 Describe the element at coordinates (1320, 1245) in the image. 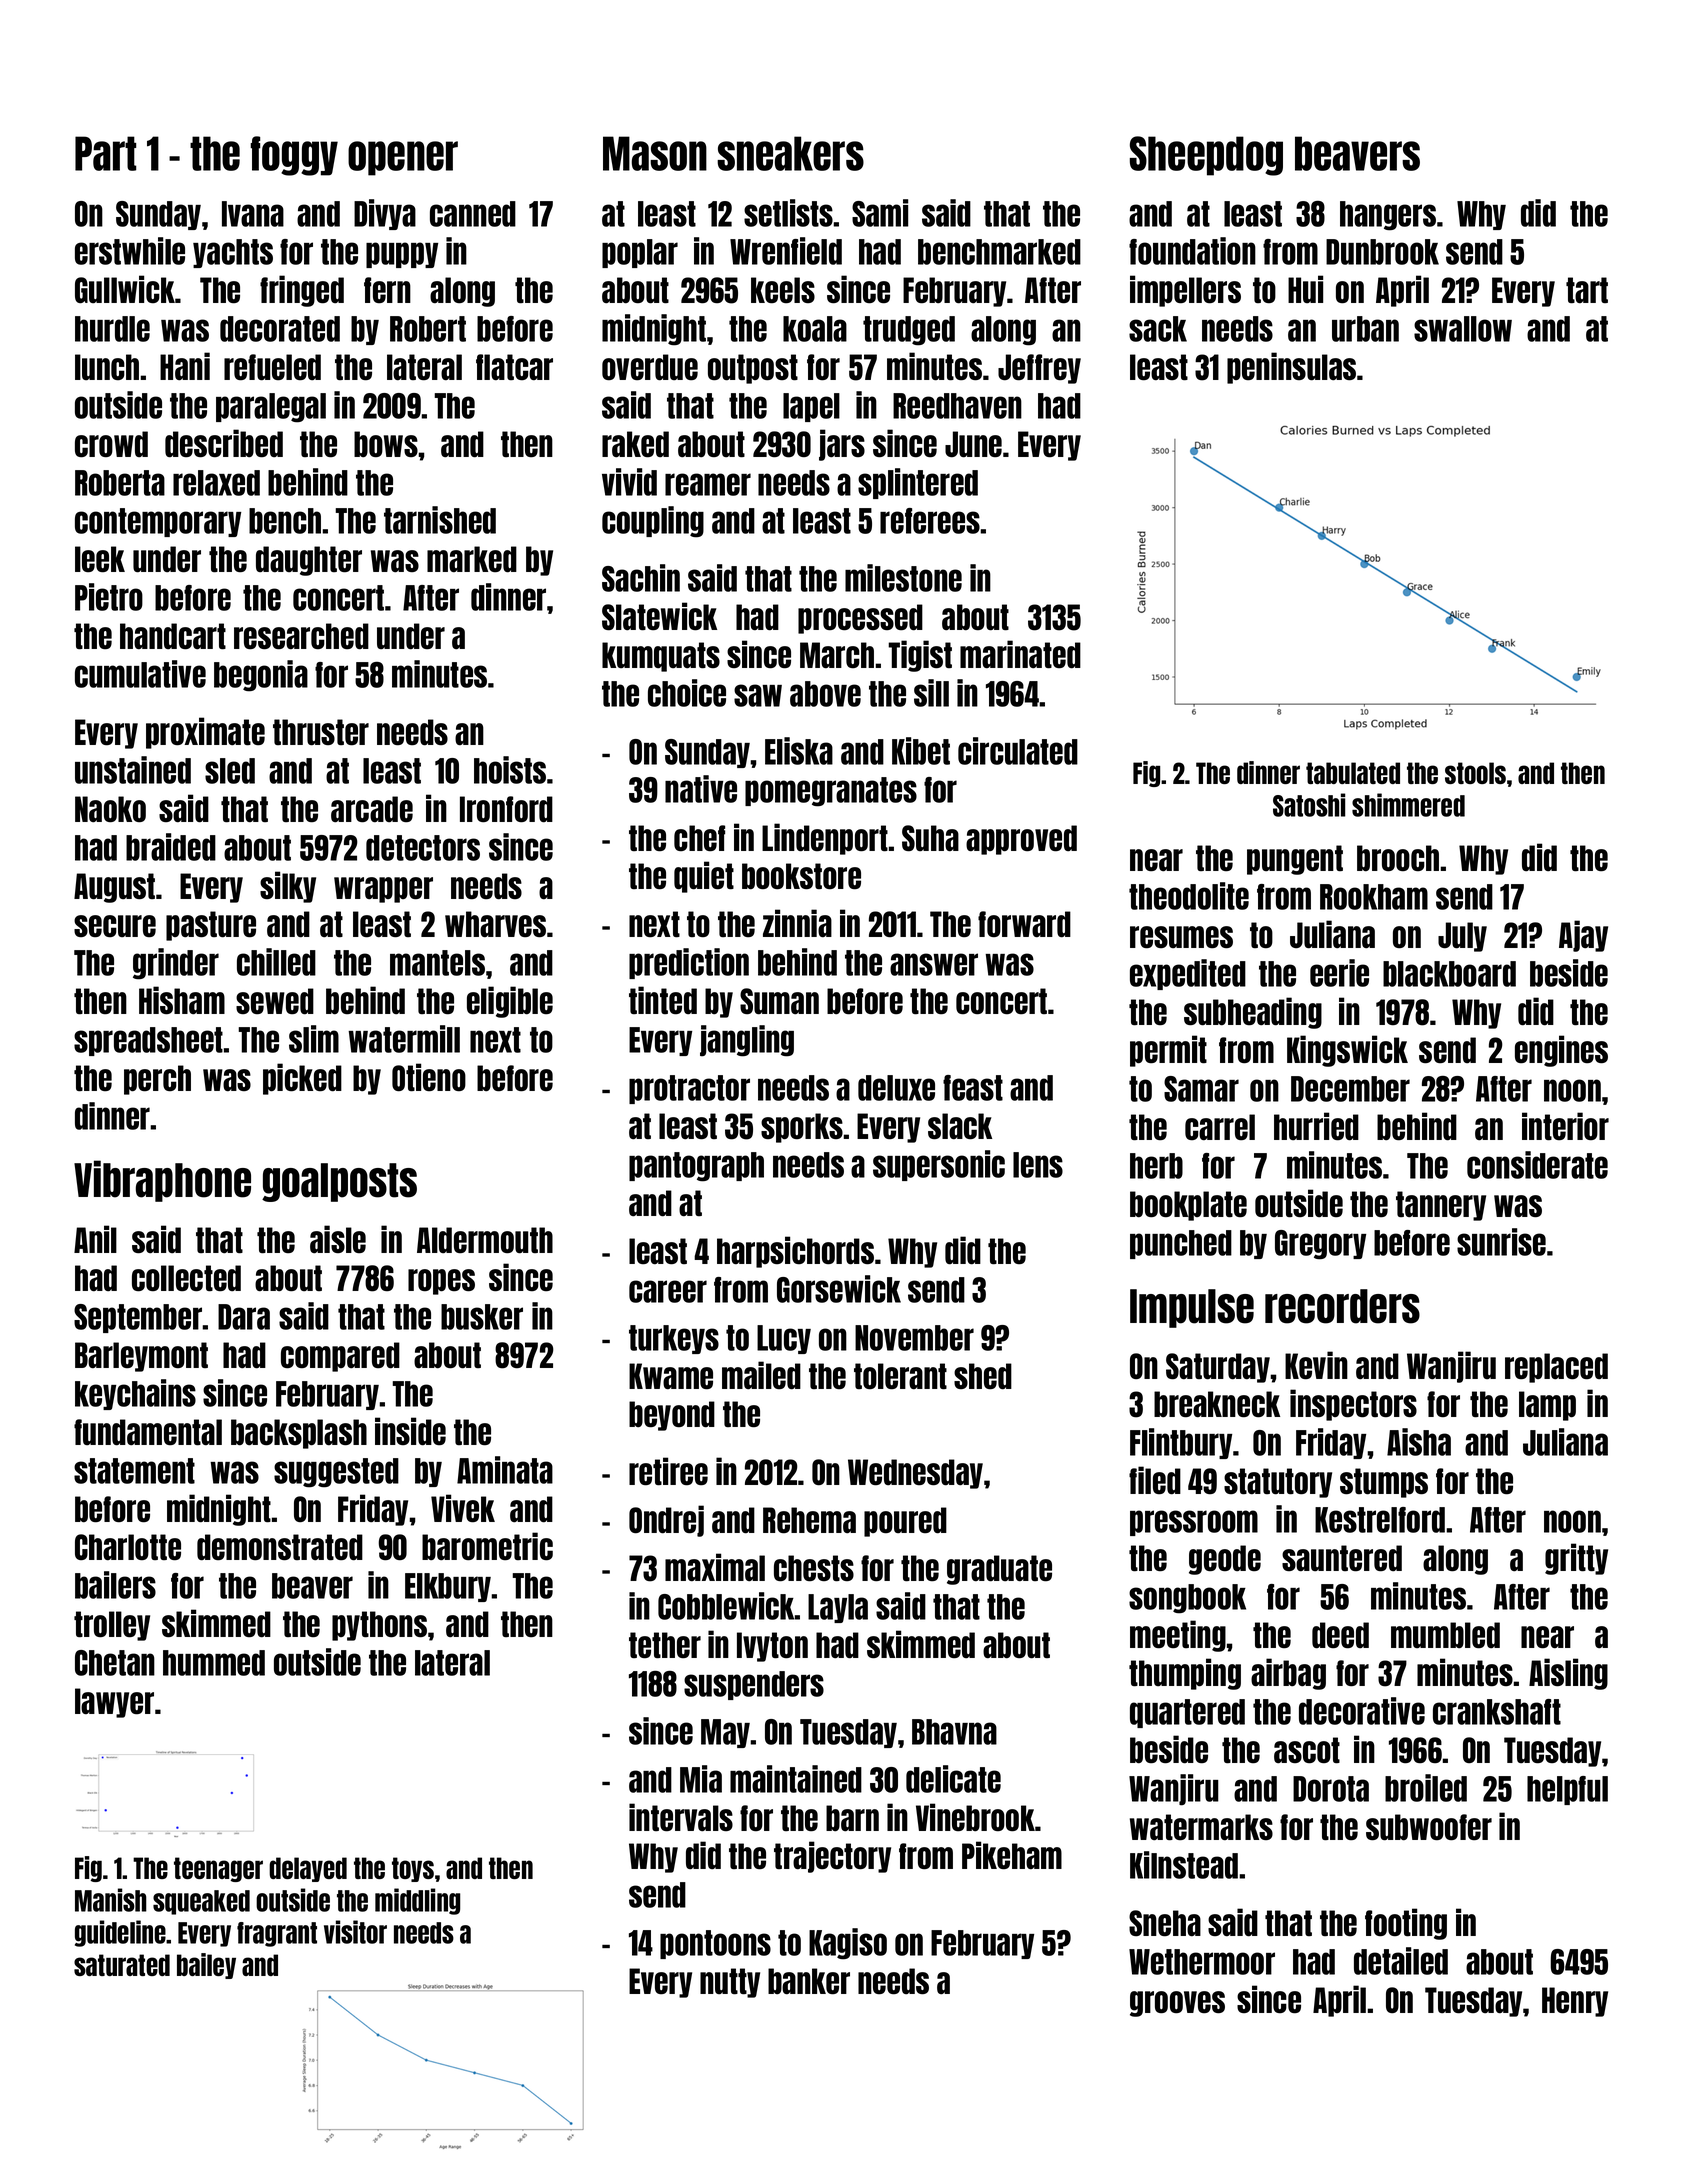

I see `Gregory` at that location.
